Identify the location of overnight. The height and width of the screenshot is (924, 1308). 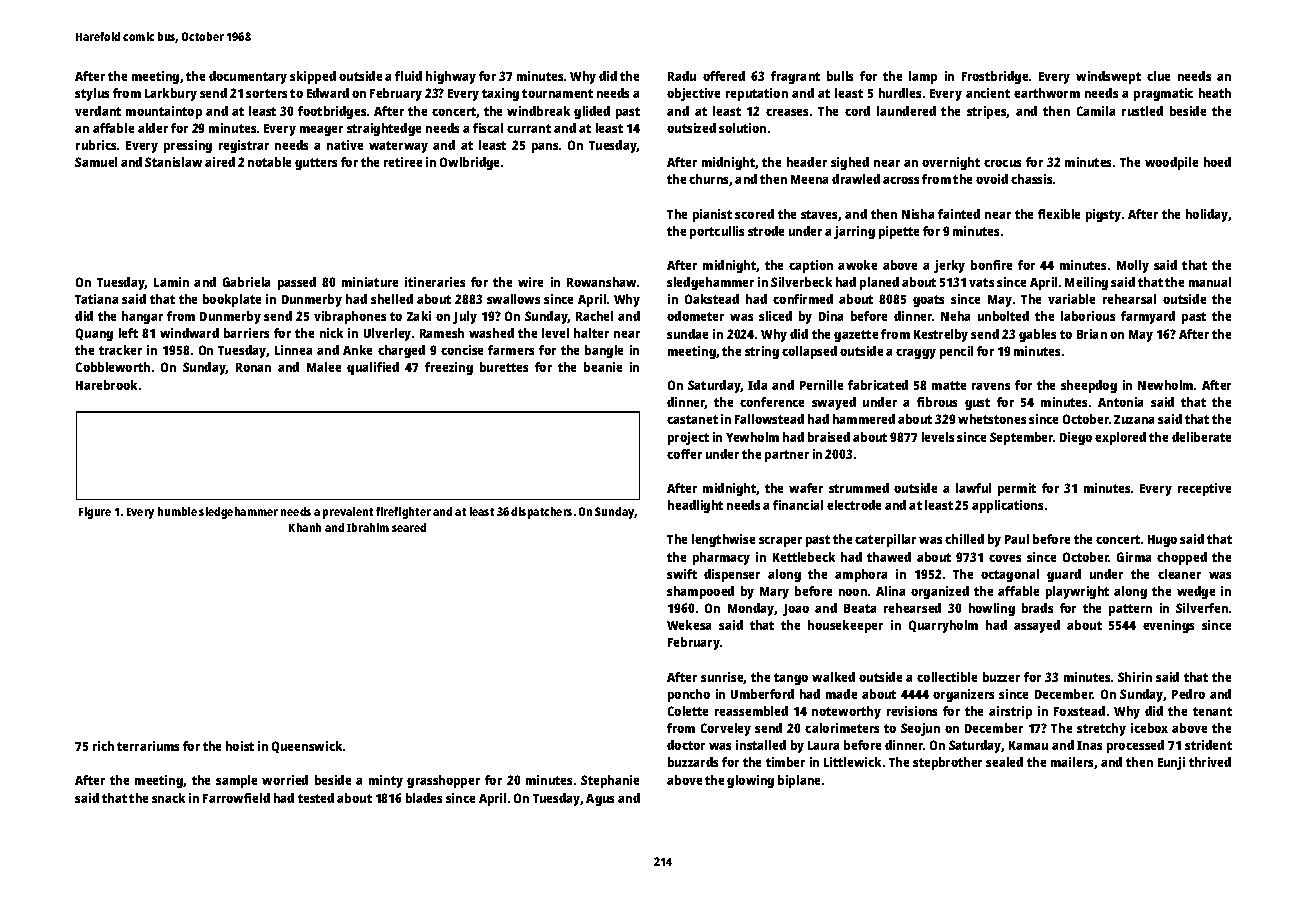
(951, 163).
